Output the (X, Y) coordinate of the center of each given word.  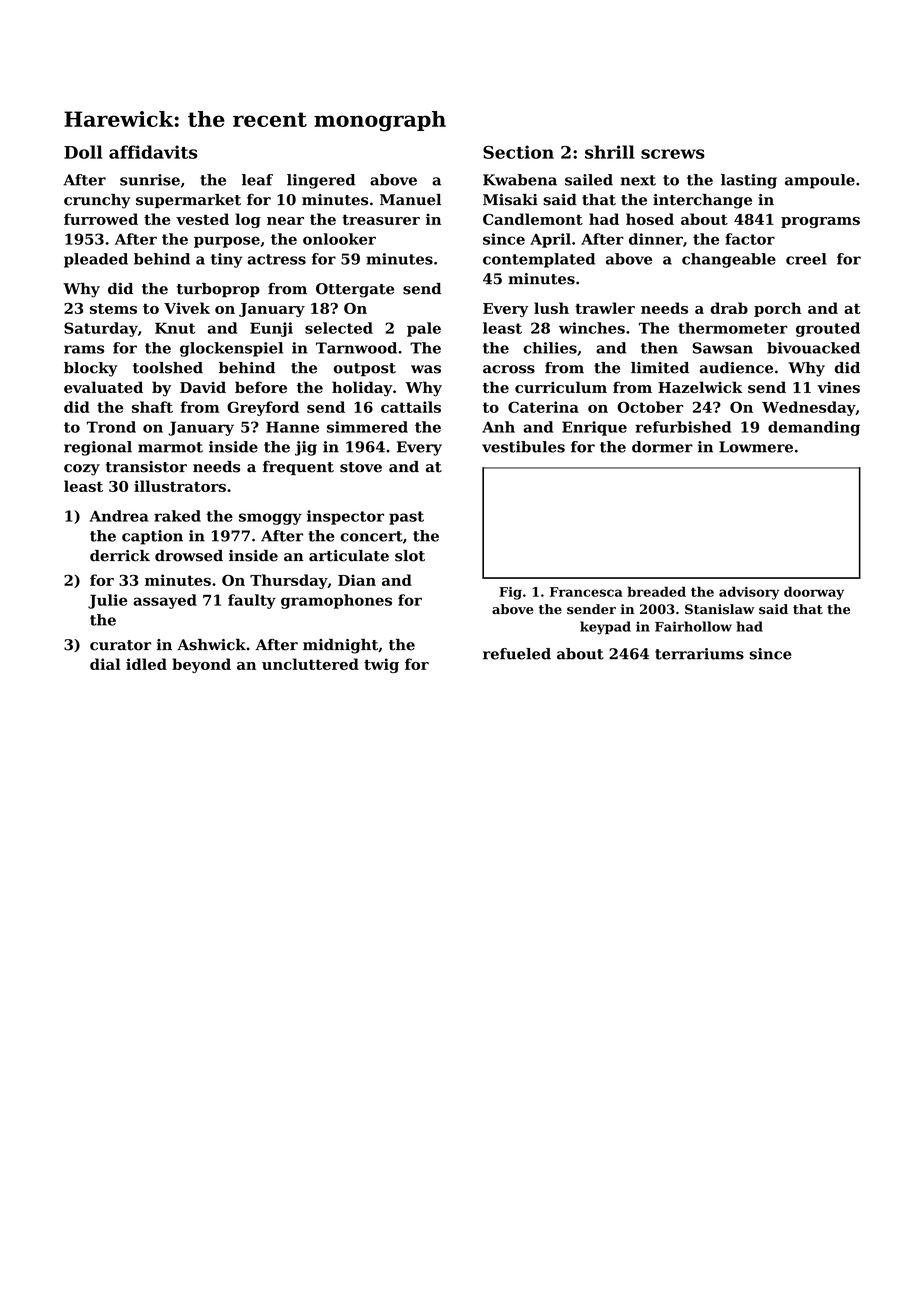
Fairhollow (693, 626)
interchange (702, 201)
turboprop (218, 290)
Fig (510, 593)
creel (806, 259)
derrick (120, 556)
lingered (321, 181)
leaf (257, 180)
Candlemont (533, 219)
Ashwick (211, 645)
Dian (357, 580)
